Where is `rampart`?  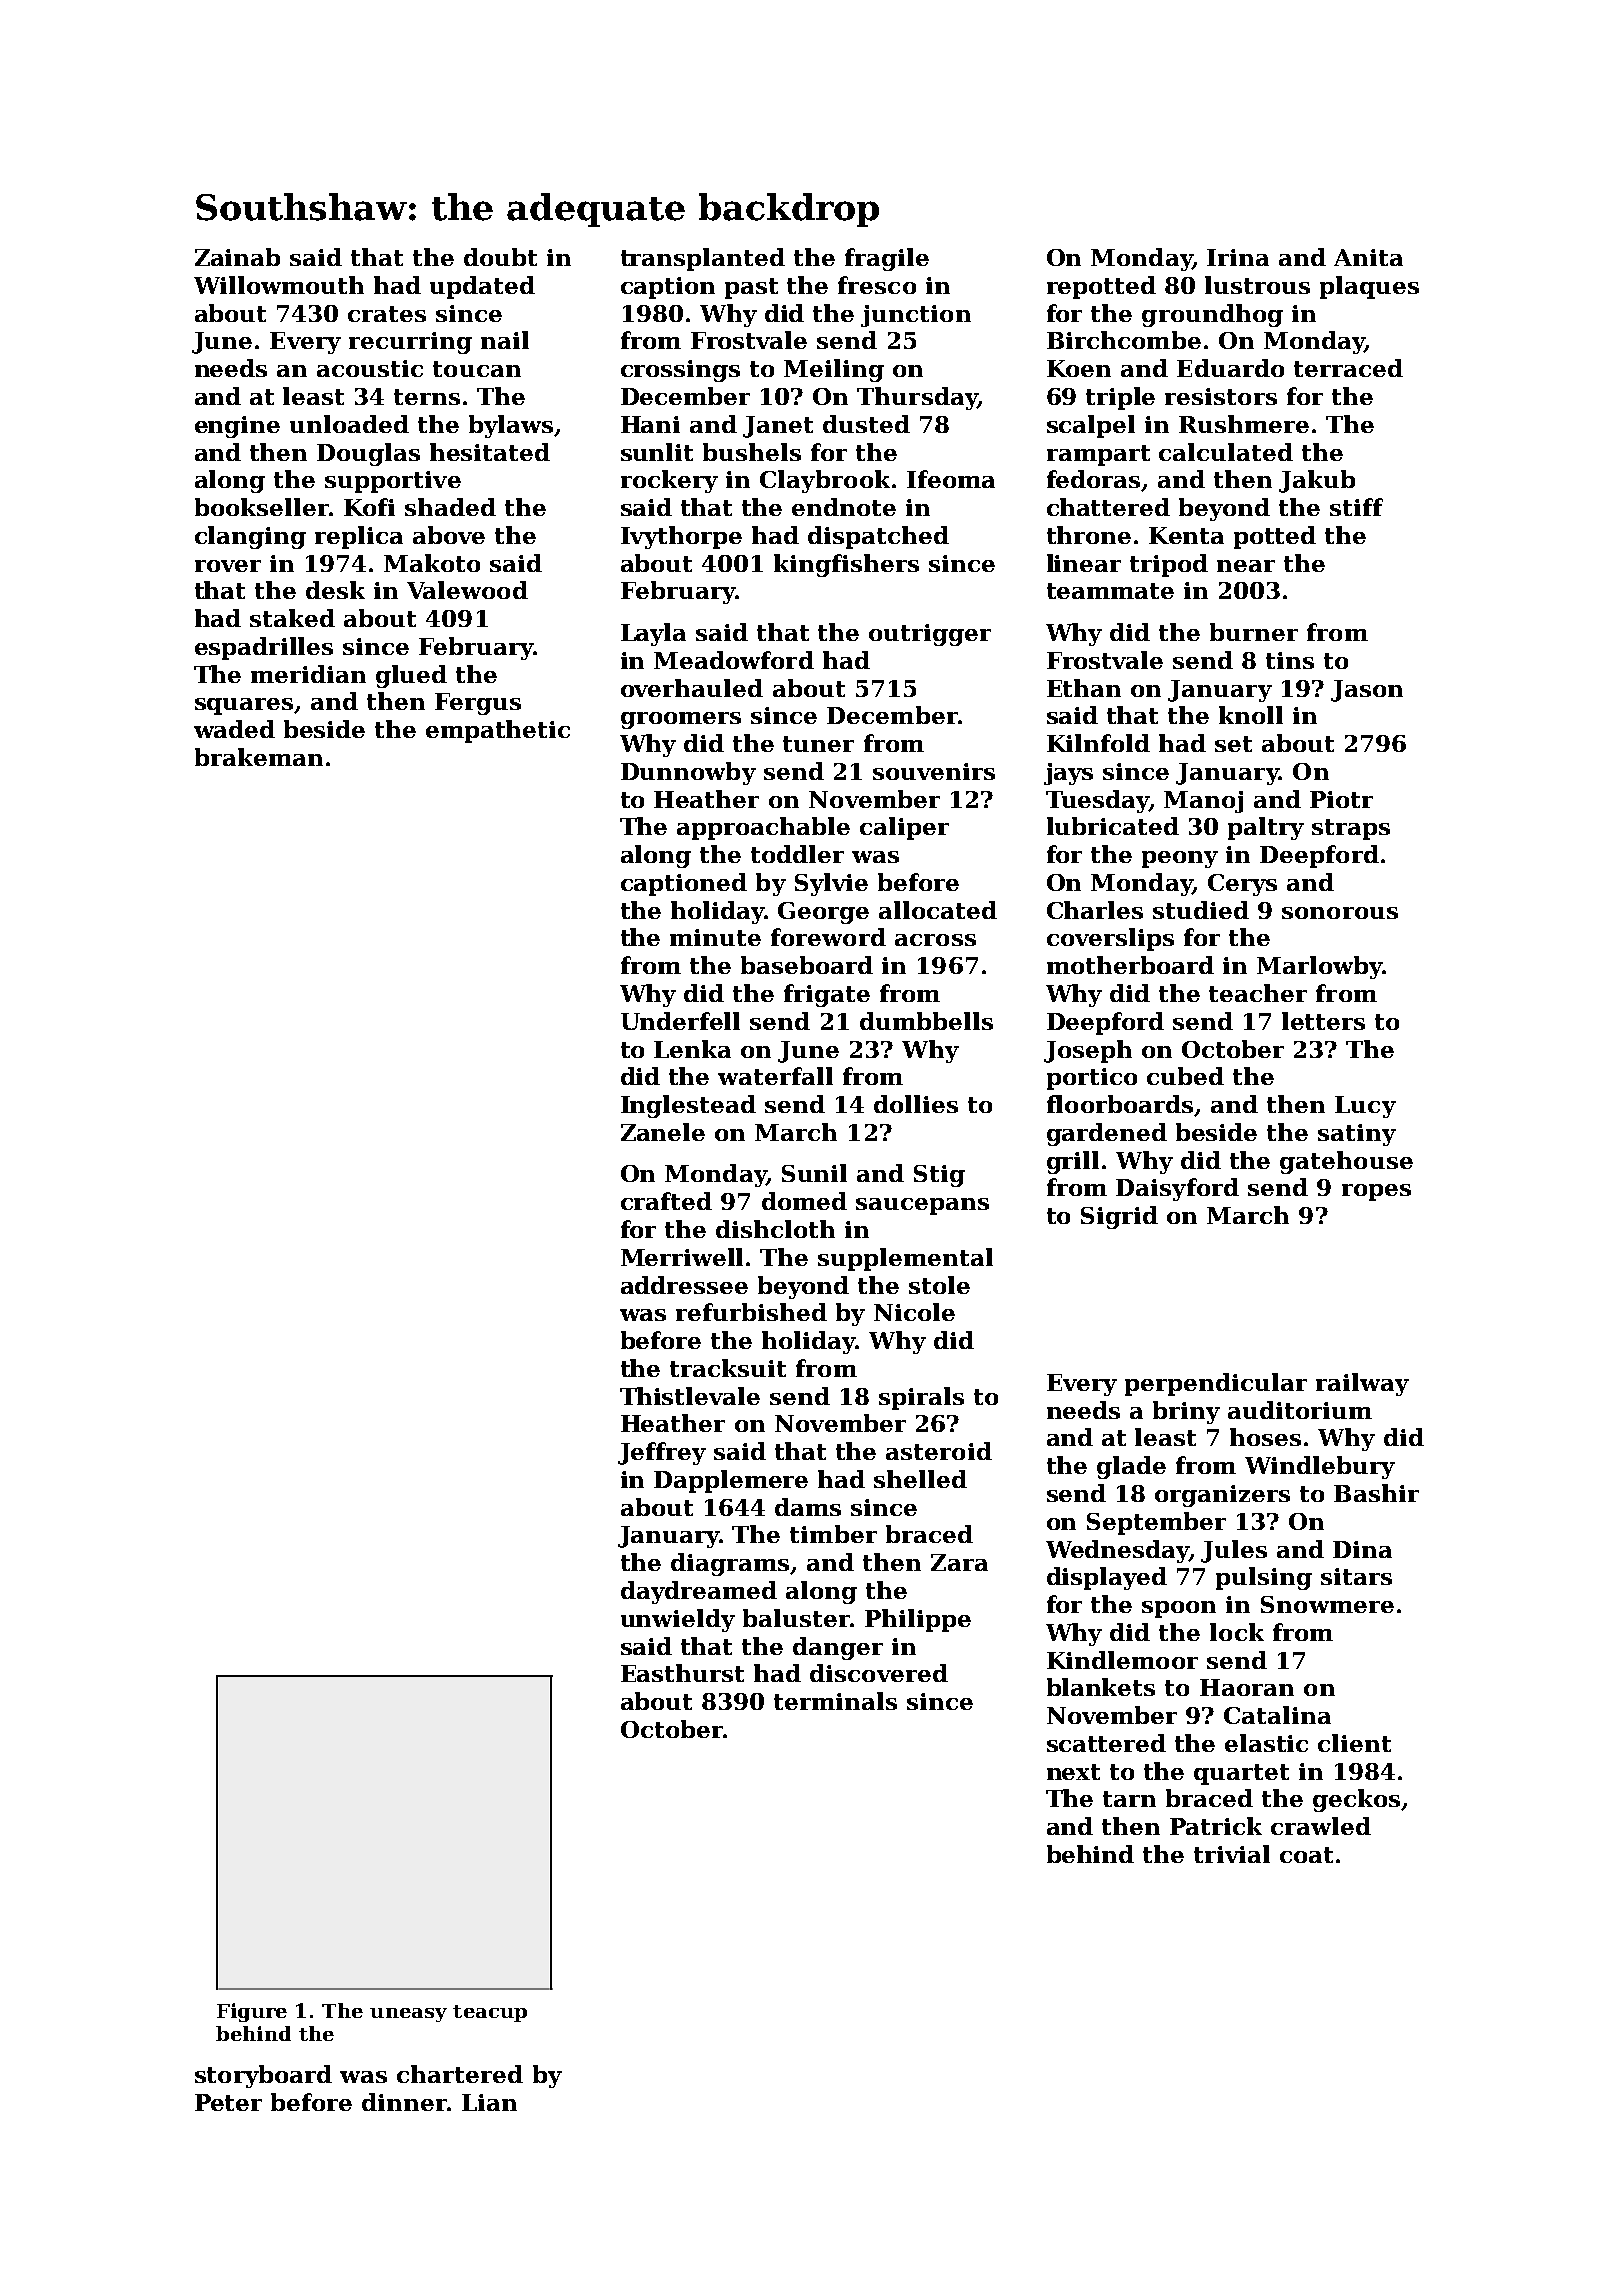
rampart is located at coordinates (1098, 455).
